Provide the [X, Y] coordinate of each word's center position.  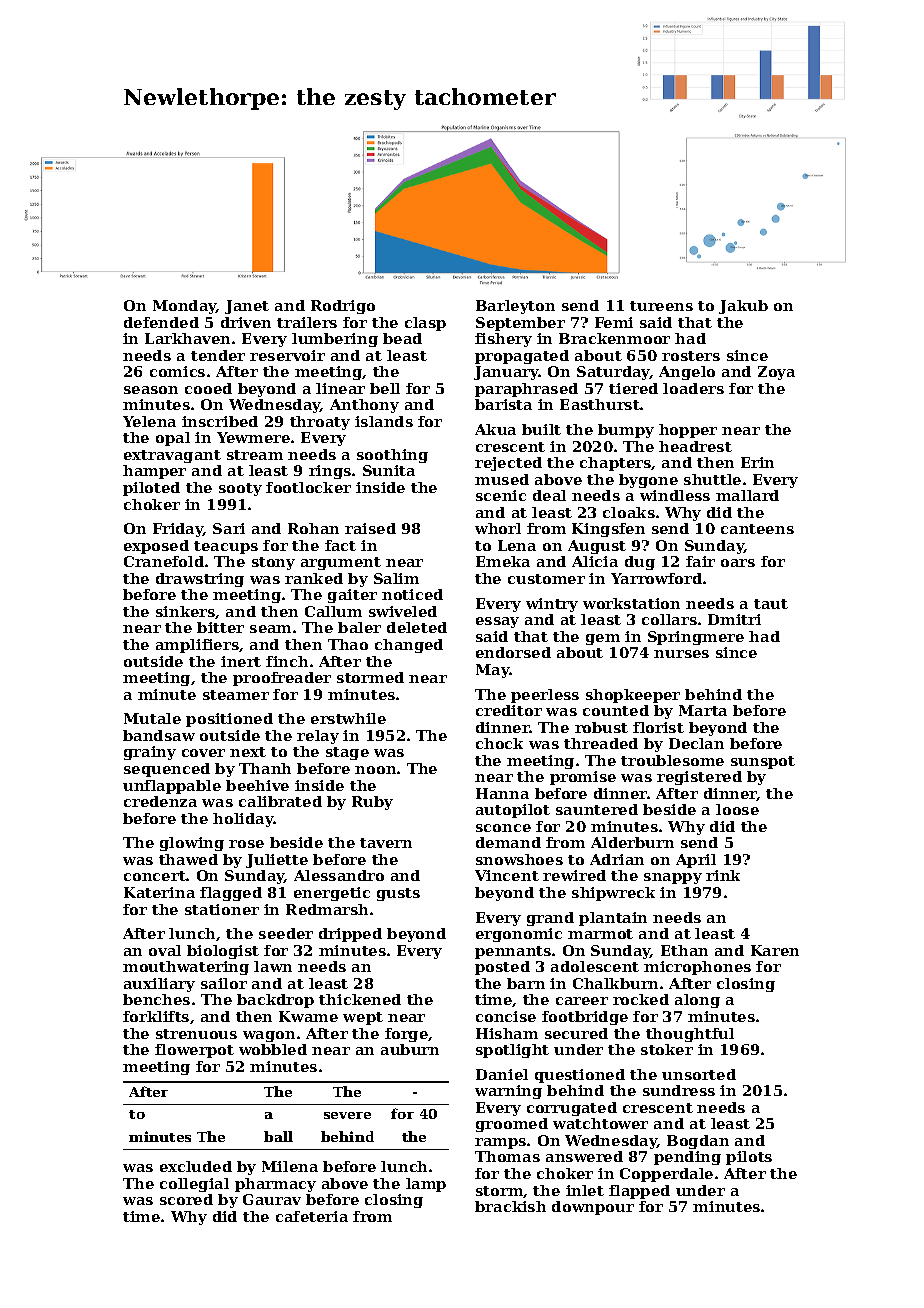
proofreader [282, 679]
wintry [552, 605]
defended [161, 322]
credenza [160, 801]
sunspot [763, 762]
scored [186, 1199]
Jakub [743, 307]
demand [508, 842]
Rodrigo [343, 307]
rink [723, 875]
